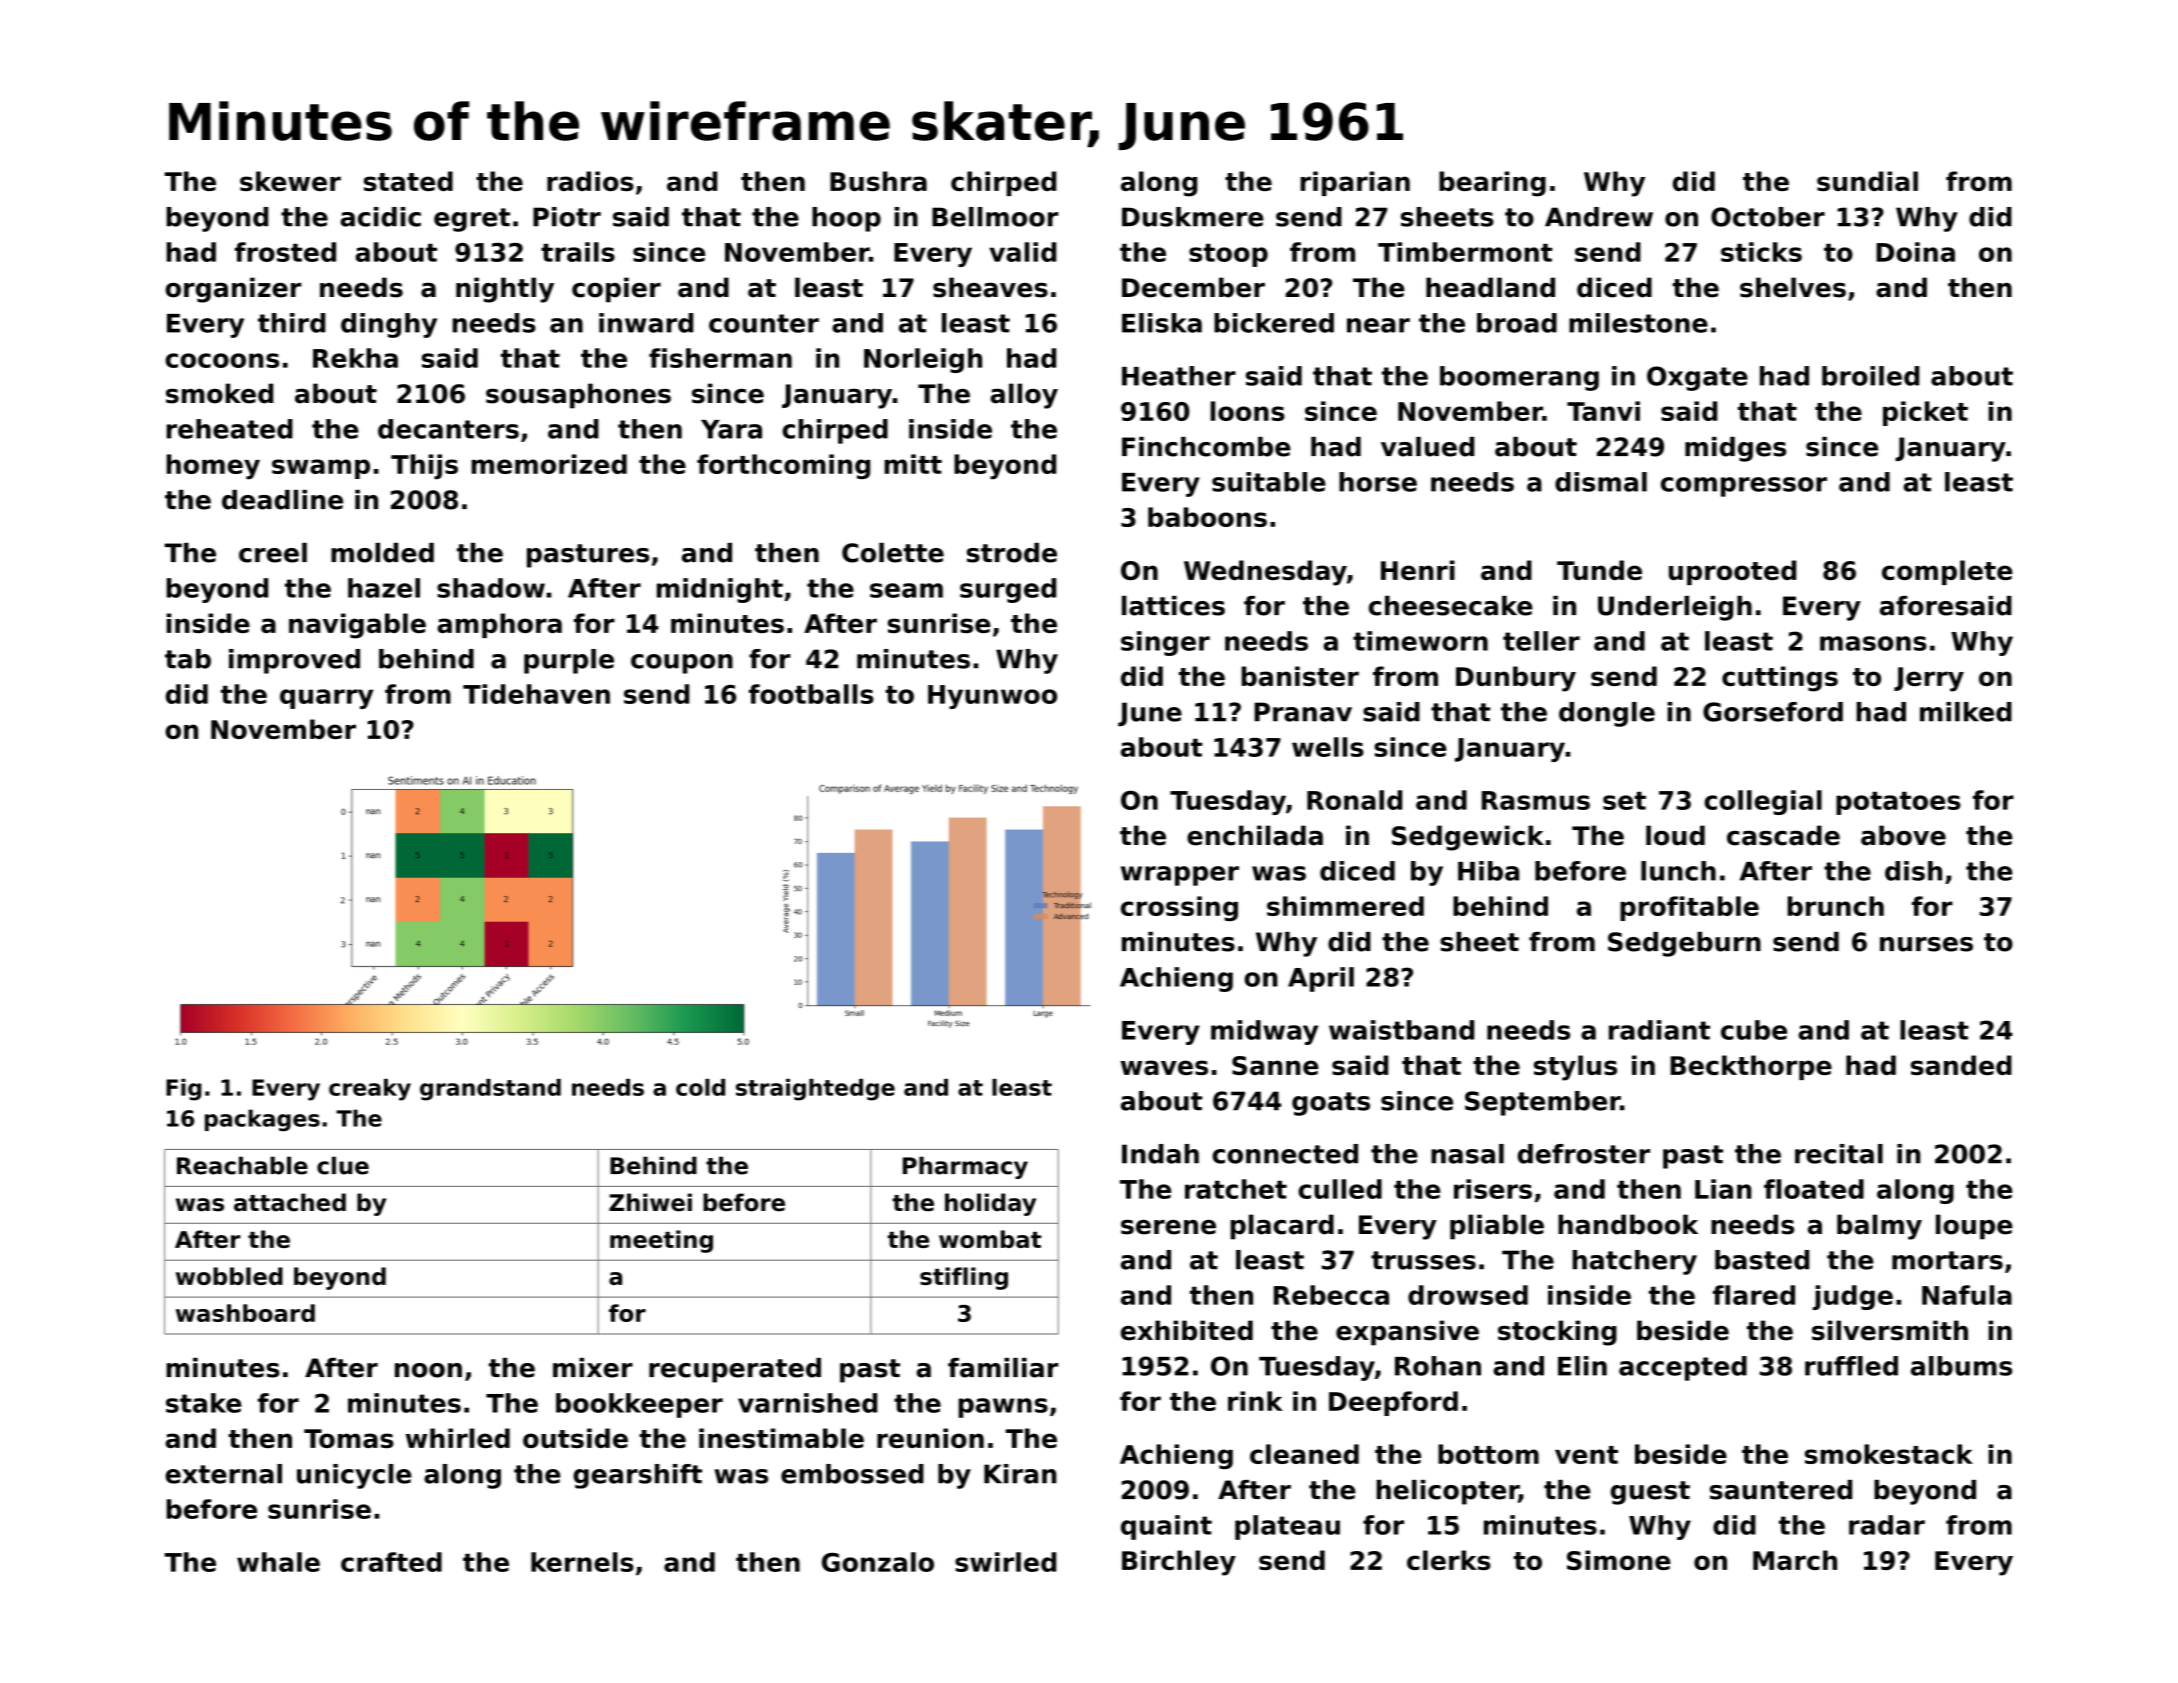 The width and height of the screenshot is (2178, 1683). I want to click on crafted, so click(391, 1562).
